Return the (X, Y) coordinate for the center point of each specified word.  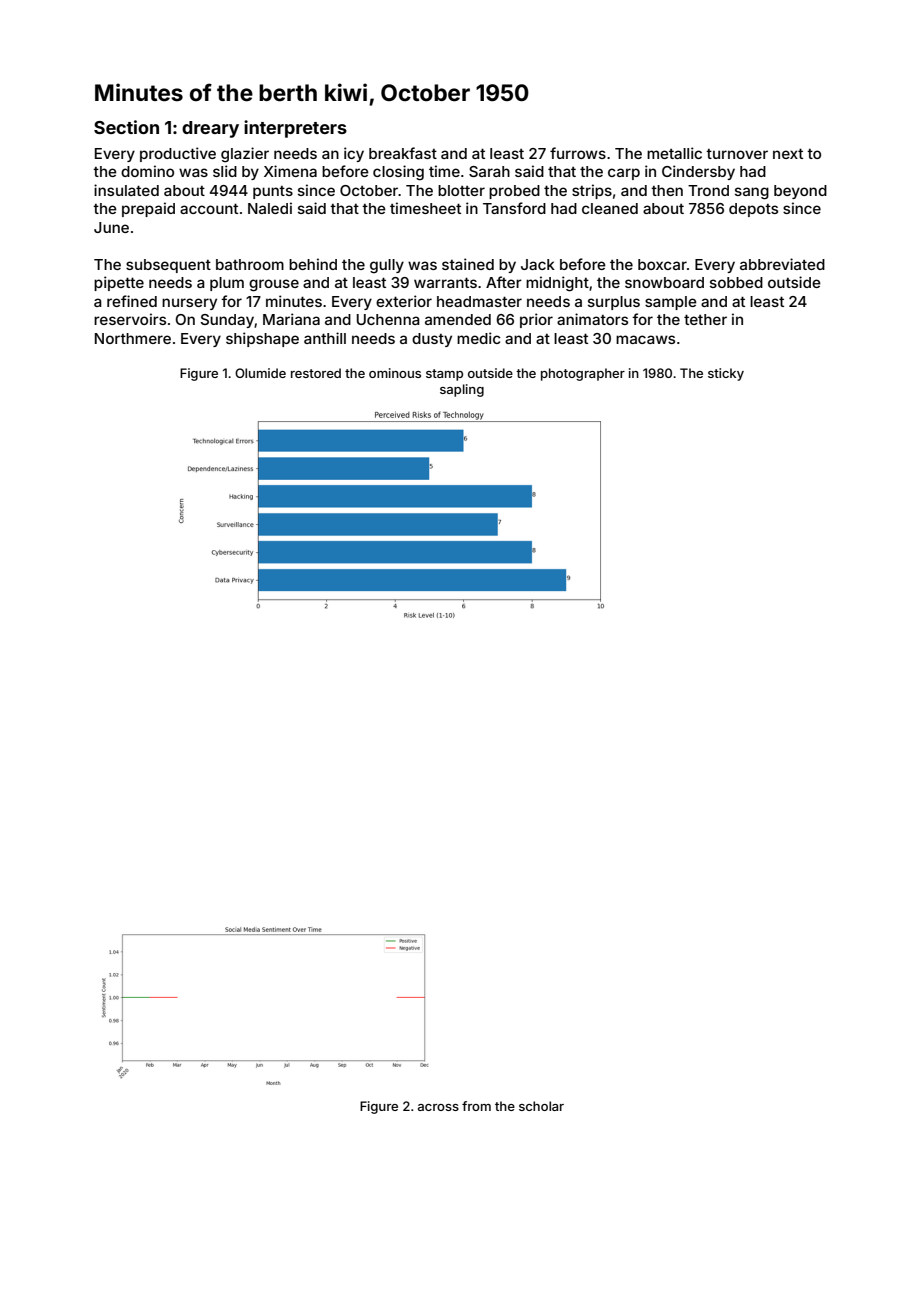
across (438, 1107)
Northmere (133, 338)
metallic (674, 153)
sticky (726, 374)
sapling (462, 390)
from (476, 1106)
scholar (541, 1106)
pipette (119, 283)
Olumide (260, 373)
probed (514, 192)
